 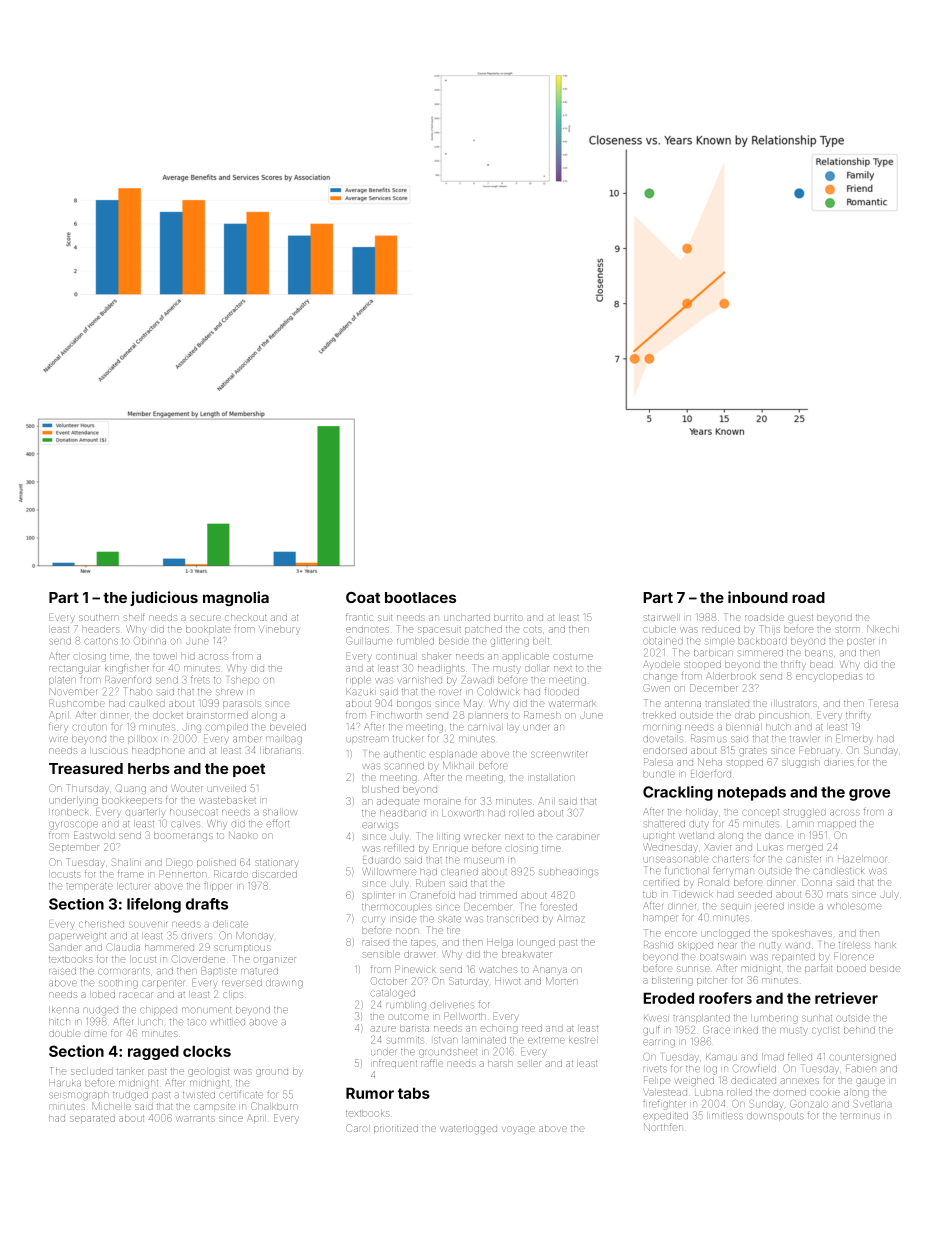 I want to click on burrito, so click(x=508, y=618).
